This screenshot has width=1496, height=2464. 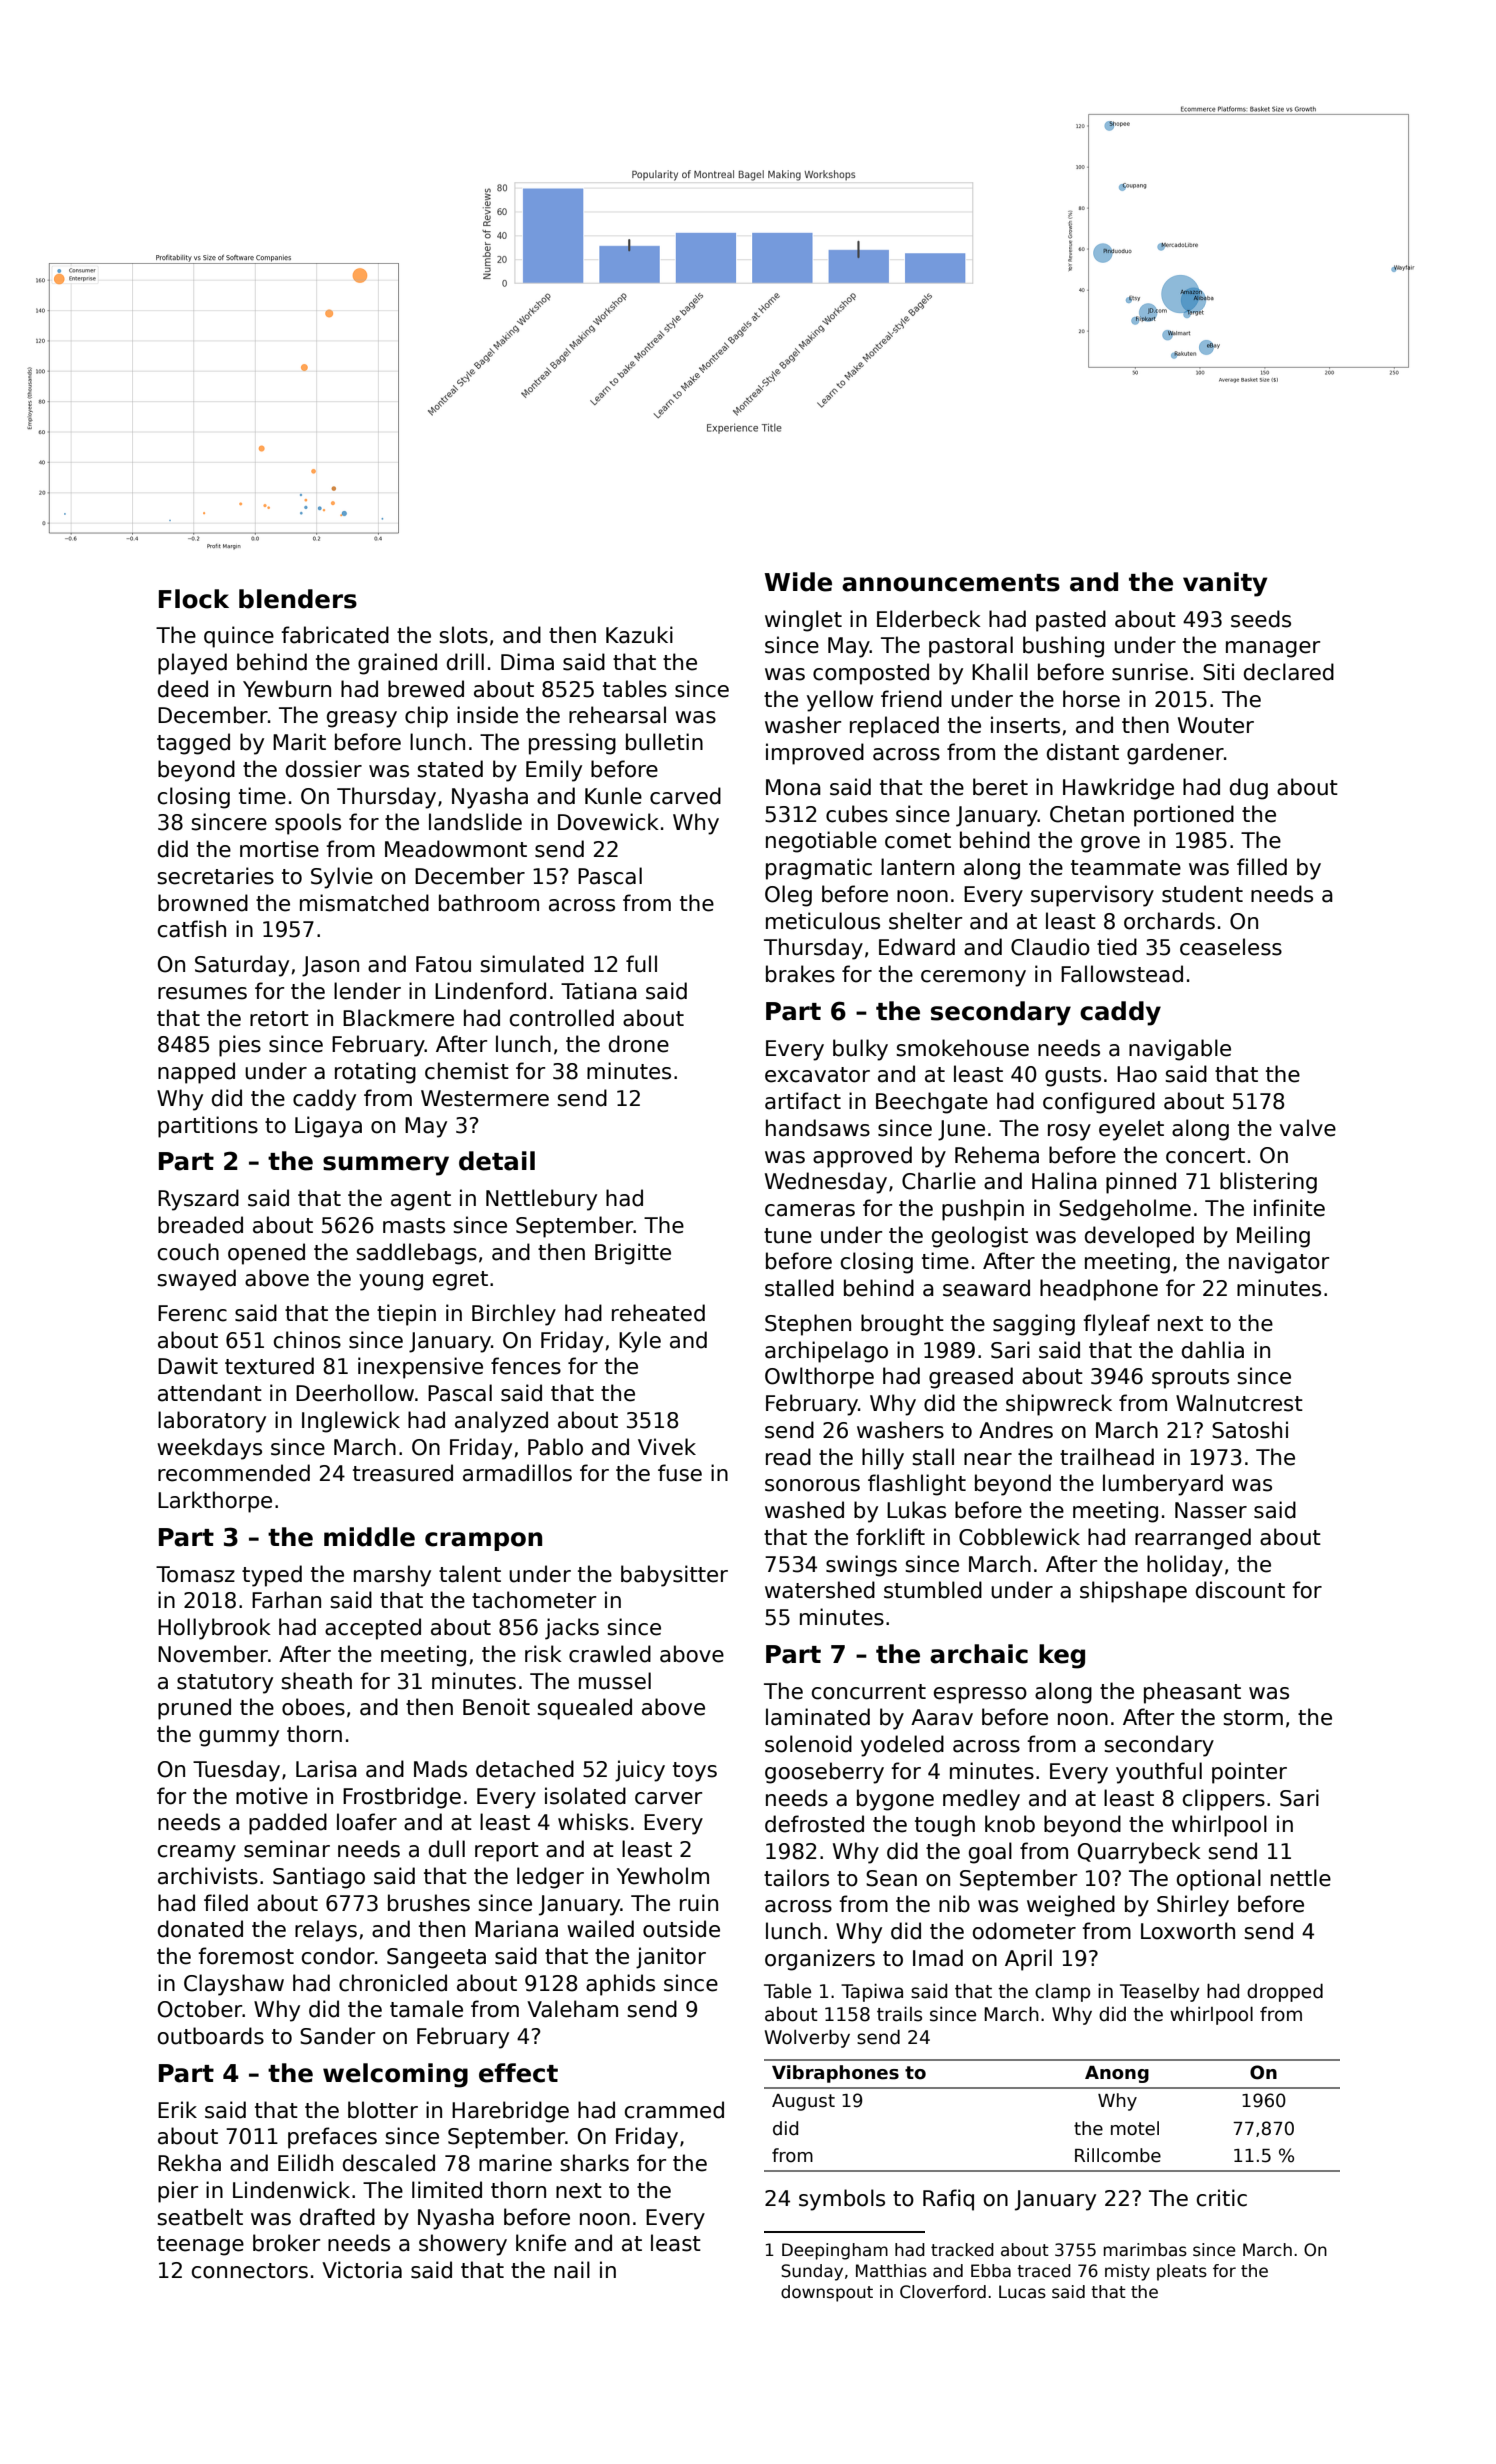 I want to click on blotter, so click(x=383, y=2110).
